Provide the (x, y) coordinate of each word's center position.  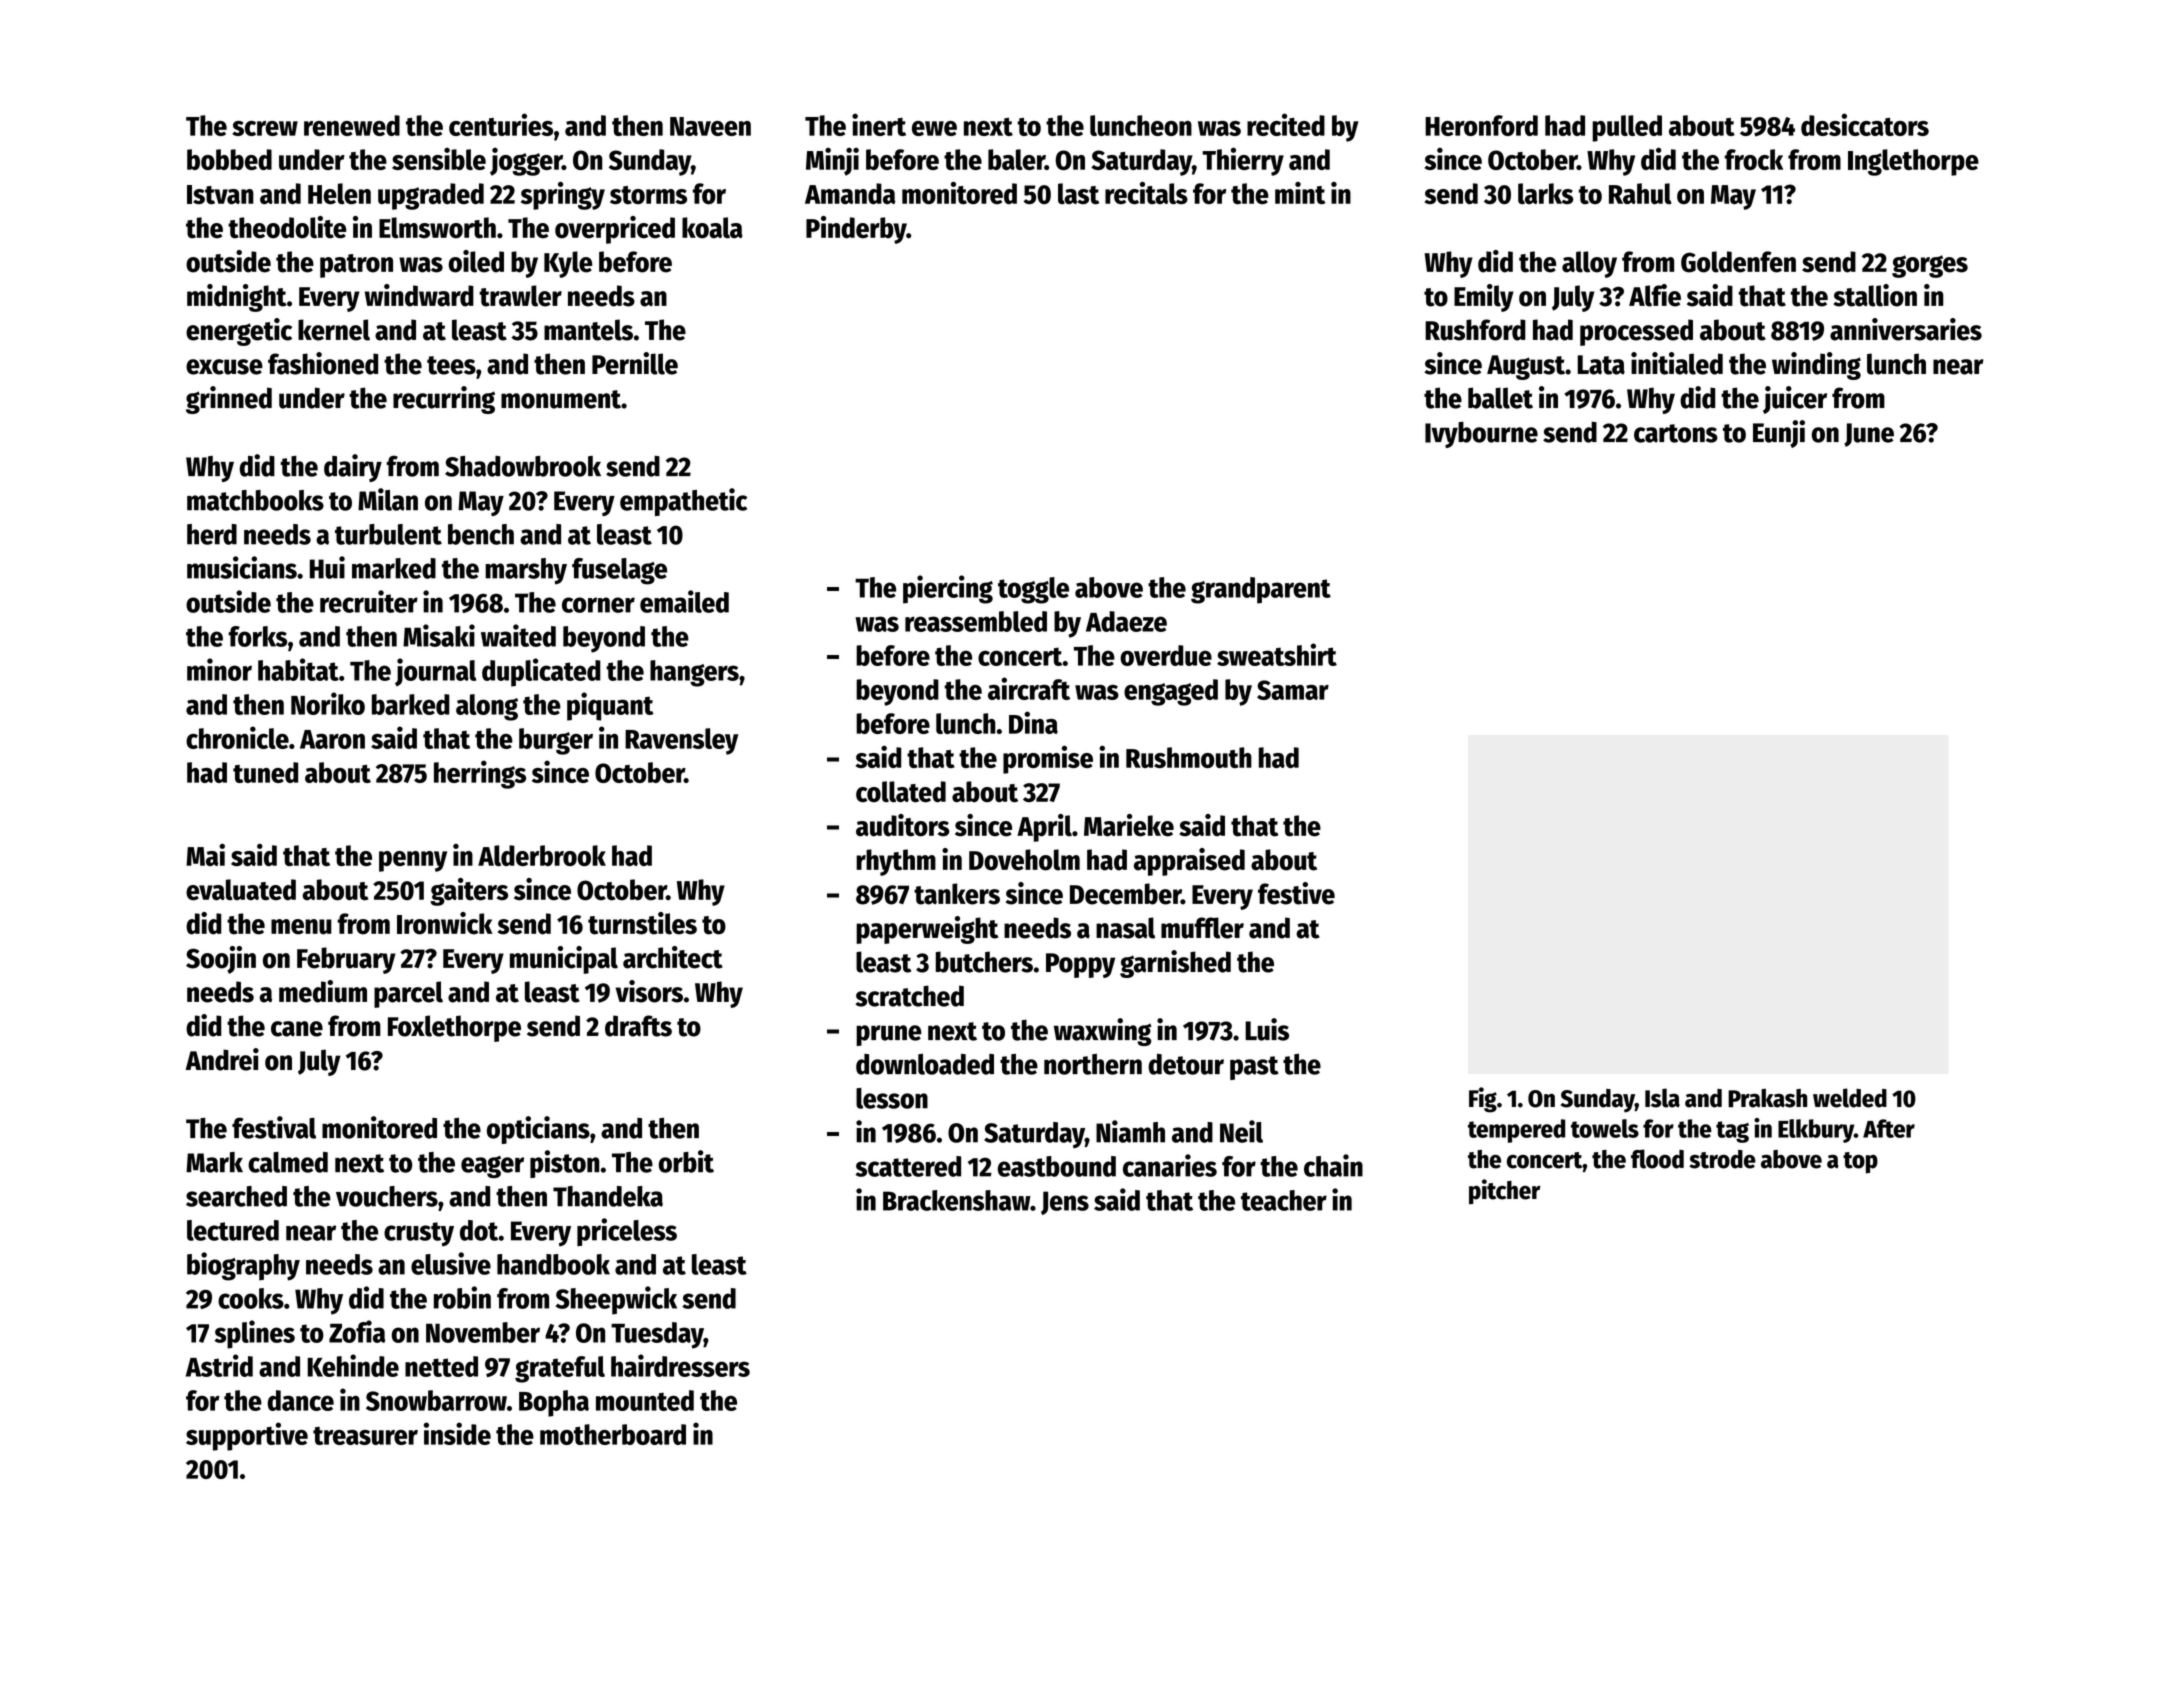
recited (1286, 124)
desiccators (1865, 124)
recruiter (369, 601)
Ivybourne (1481, 434)
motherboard (613, 1434)
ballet (1500, 398)
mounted (645, 1400)
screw (265, 128)
